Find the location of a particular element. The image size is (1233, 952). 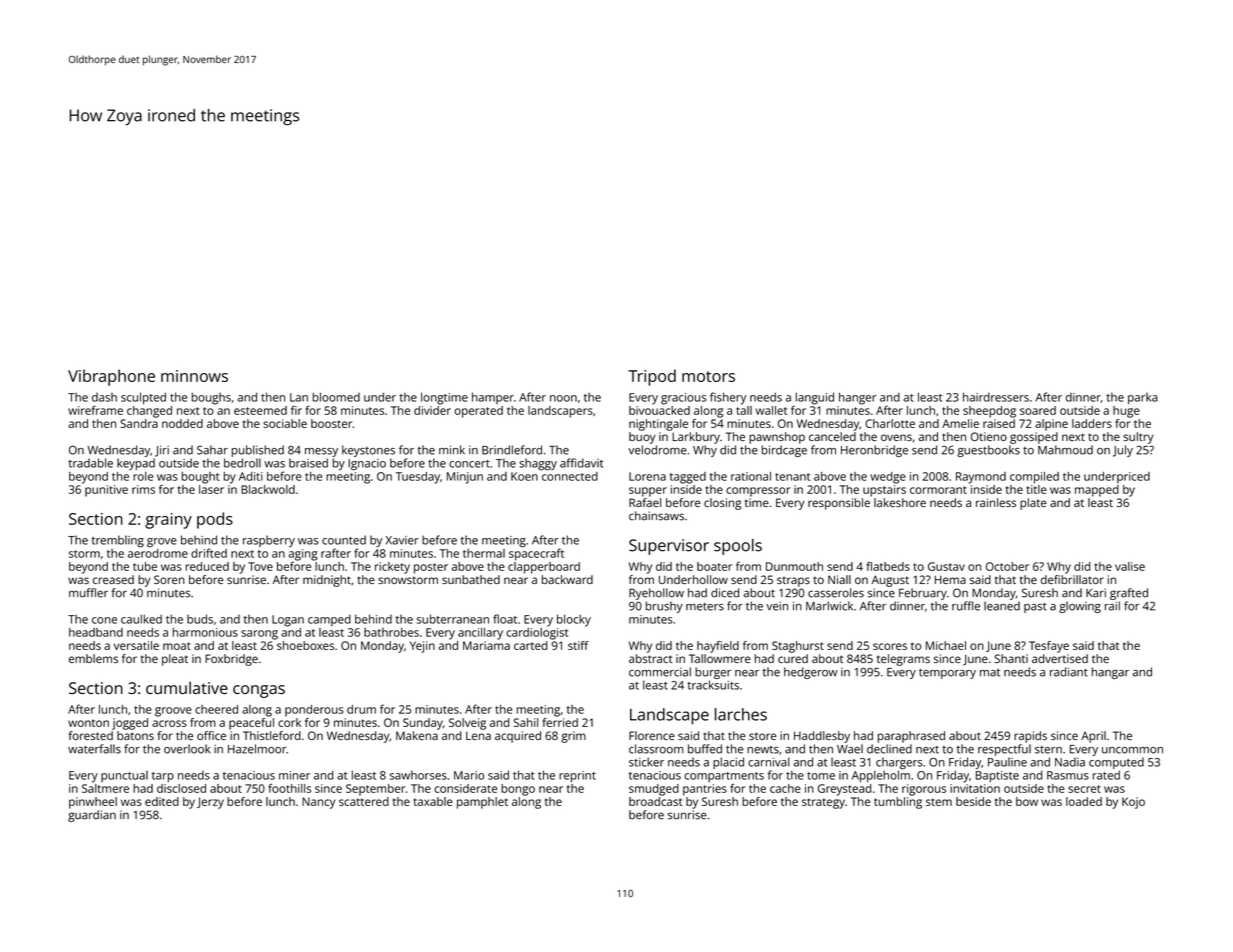

huge is located at coordinates (1126, 412).
